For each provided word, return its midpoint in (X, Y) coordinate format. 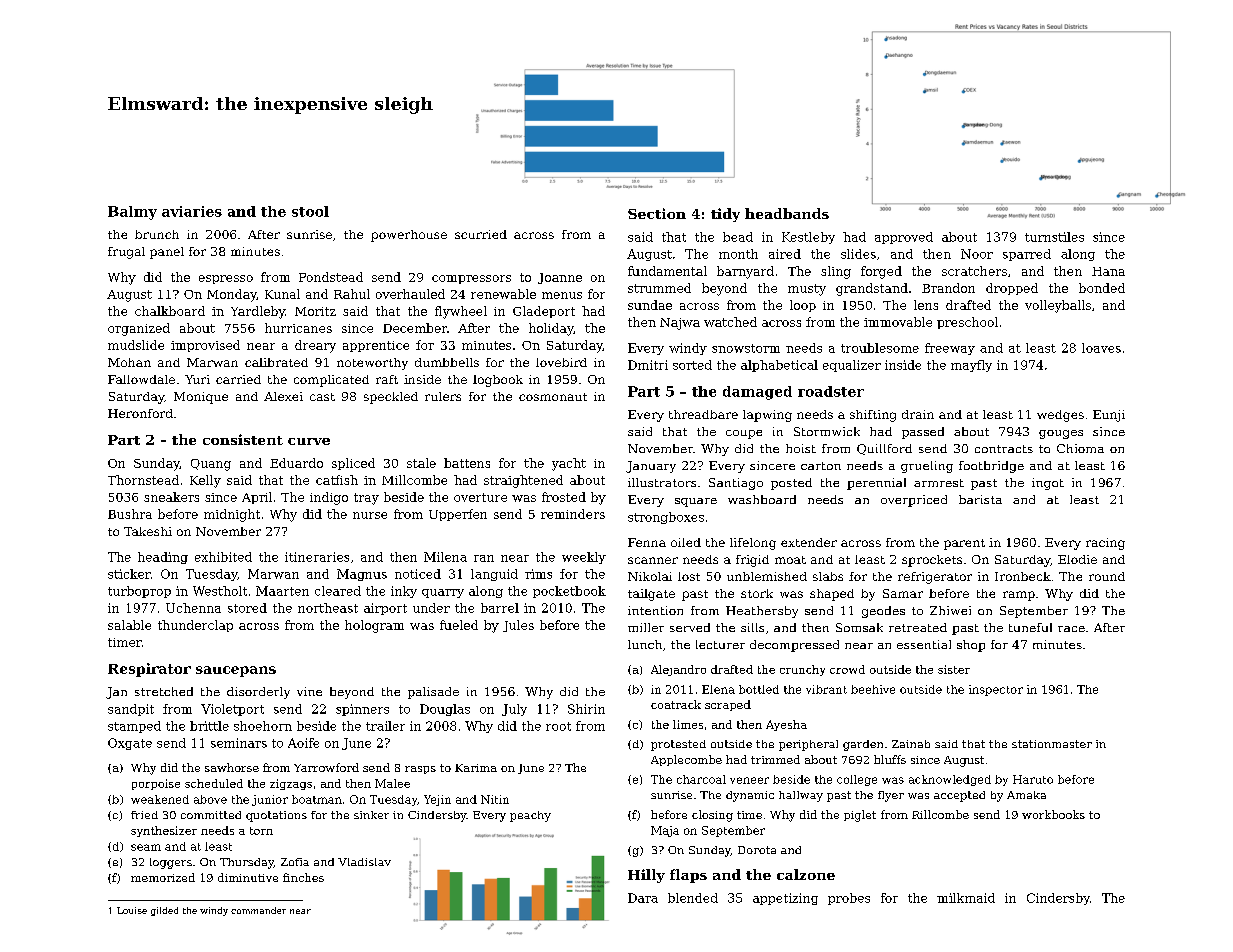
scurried (481, 234)
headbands (787, 213)
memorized (163, 877)
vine (309, 691)
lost (689, 576)
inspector (996, 690)
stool (310, 211)
